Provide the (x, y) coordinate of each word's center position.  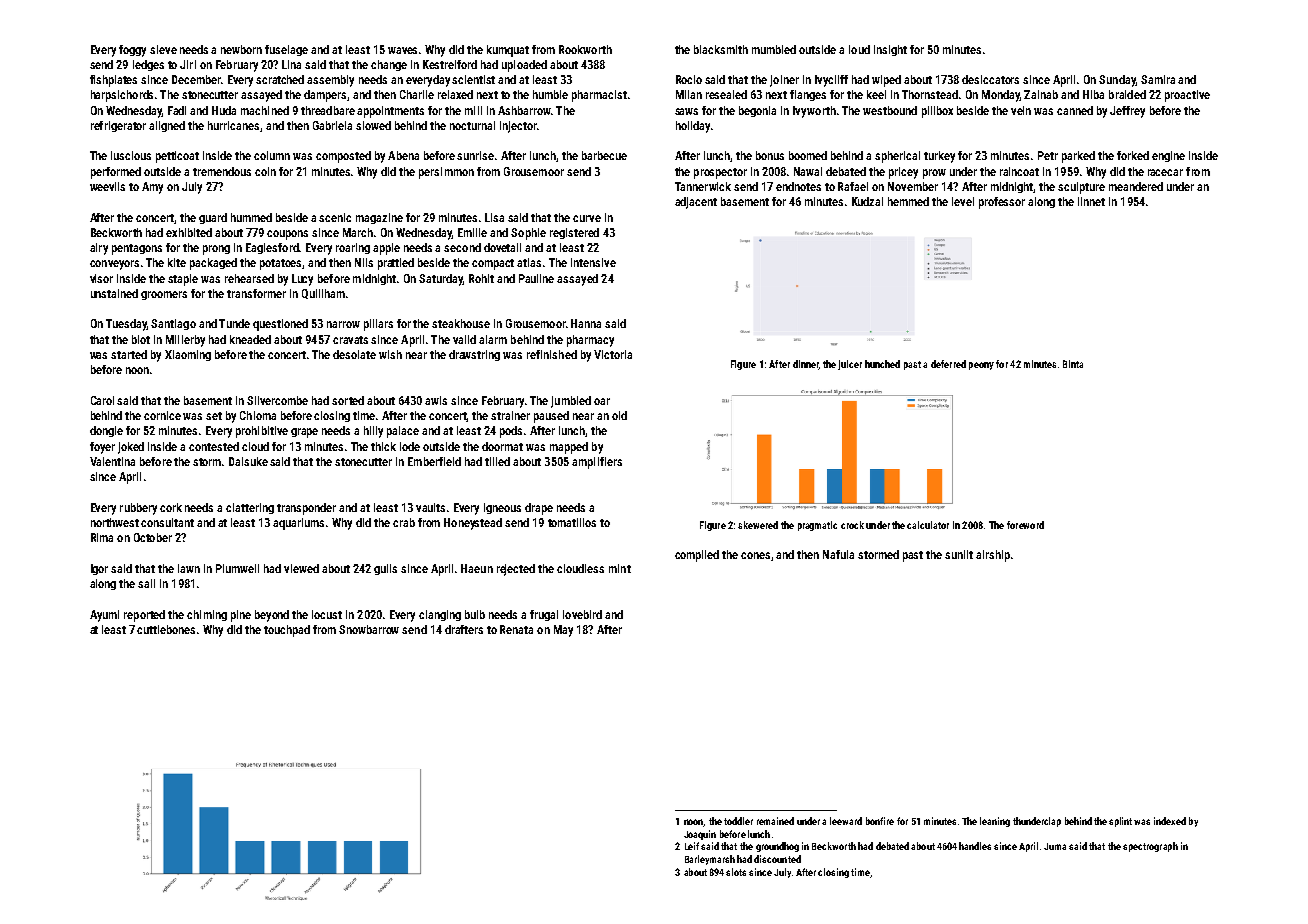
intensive (593, 262)
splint (1120, 822)
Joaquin (700, 835)
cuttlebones (166, 629)
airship (993, 556)
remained (775, 821)
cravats (350, 340)
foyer (102, 448)
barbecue (604, 155)
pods (511, 432)
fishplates (113, 81)
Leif (692, 846)
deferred (948, 364)
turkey (939, 157)
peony (981, 366)
